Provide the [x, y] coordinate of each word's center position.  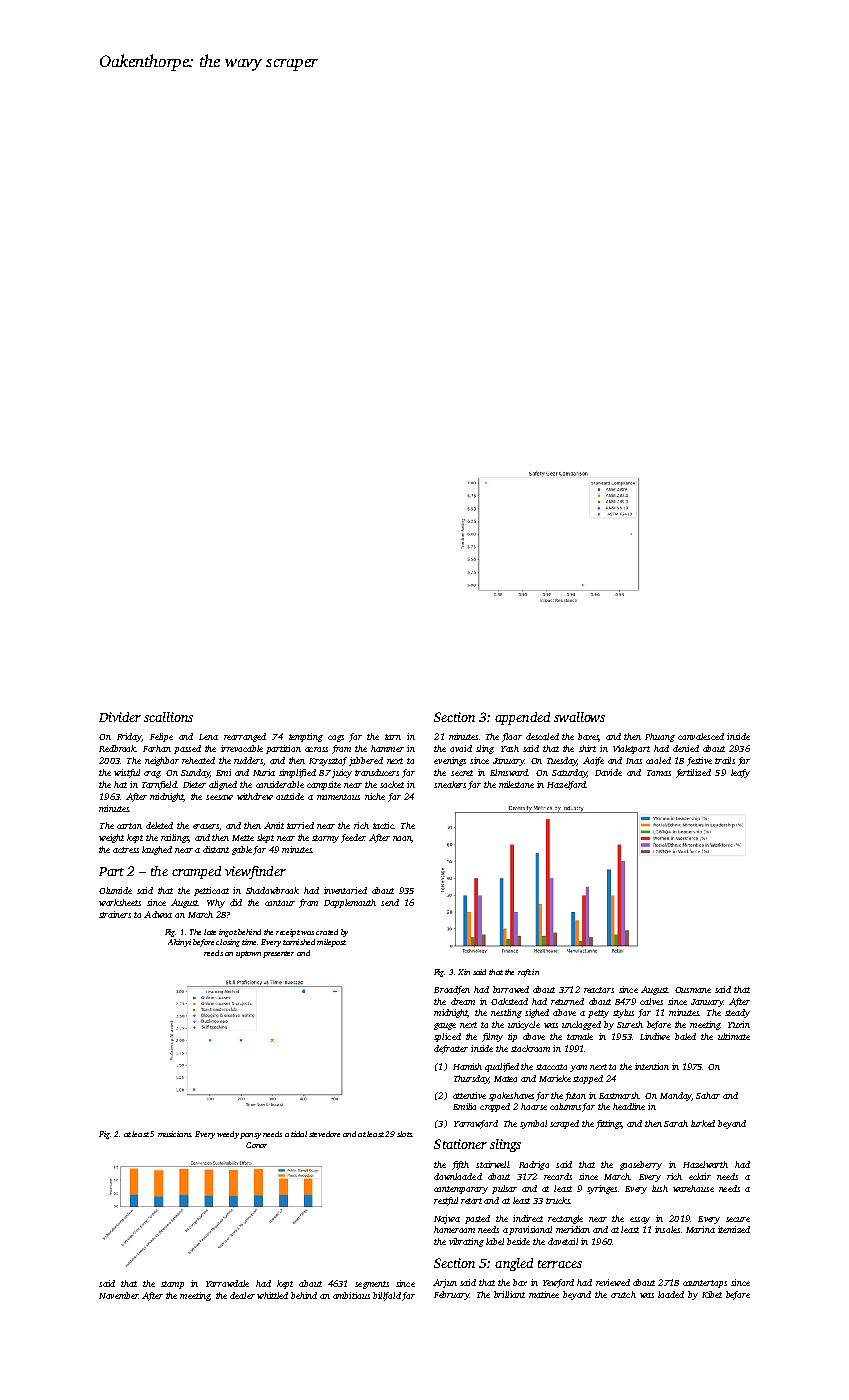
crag [152, 774]
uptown [248, 954]
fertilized [693, 773]
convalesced [701, 736]
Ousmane [693, 990]
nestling [506, 1013]
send [390, 902]
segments [372, 1285]
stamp [172, 1285]
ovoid [461, 748]
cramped [196, 872]
